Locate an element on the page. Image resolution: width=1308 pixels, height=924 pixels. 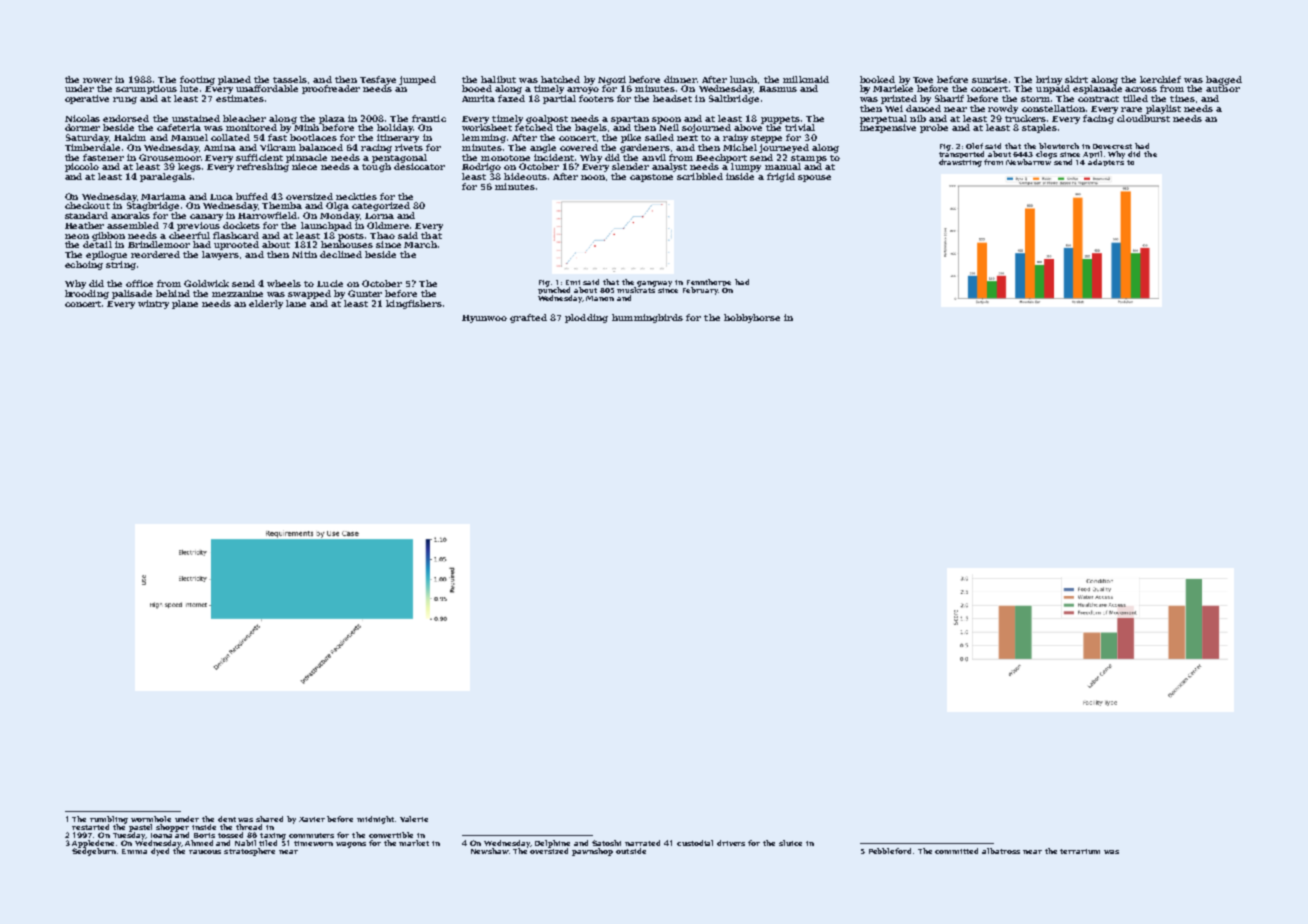
hummingbirds is located at coordinates (647, 318).
